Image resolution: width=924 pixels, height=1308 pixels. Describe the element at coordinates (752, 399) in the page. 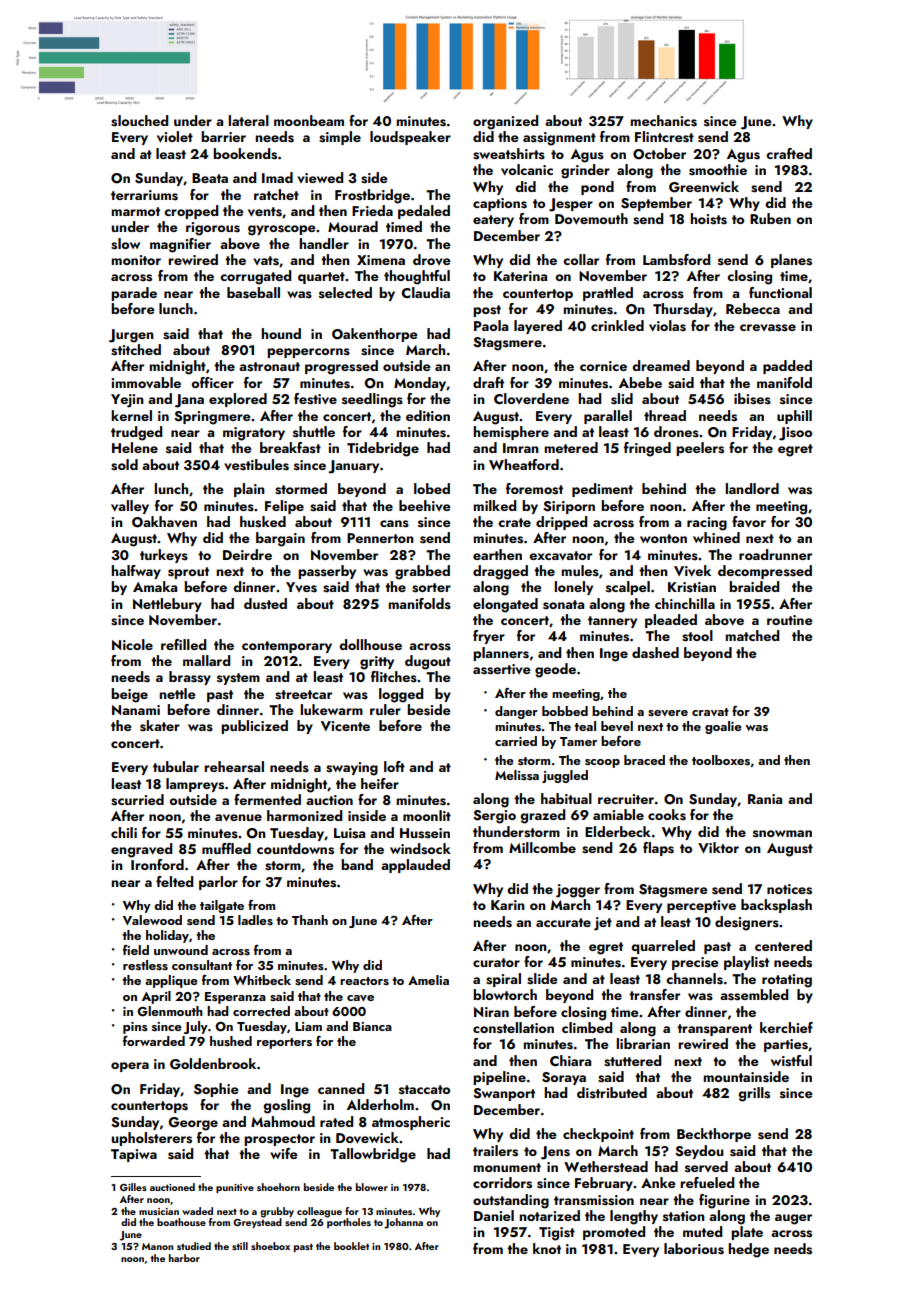

I see `ibises` at that location.
